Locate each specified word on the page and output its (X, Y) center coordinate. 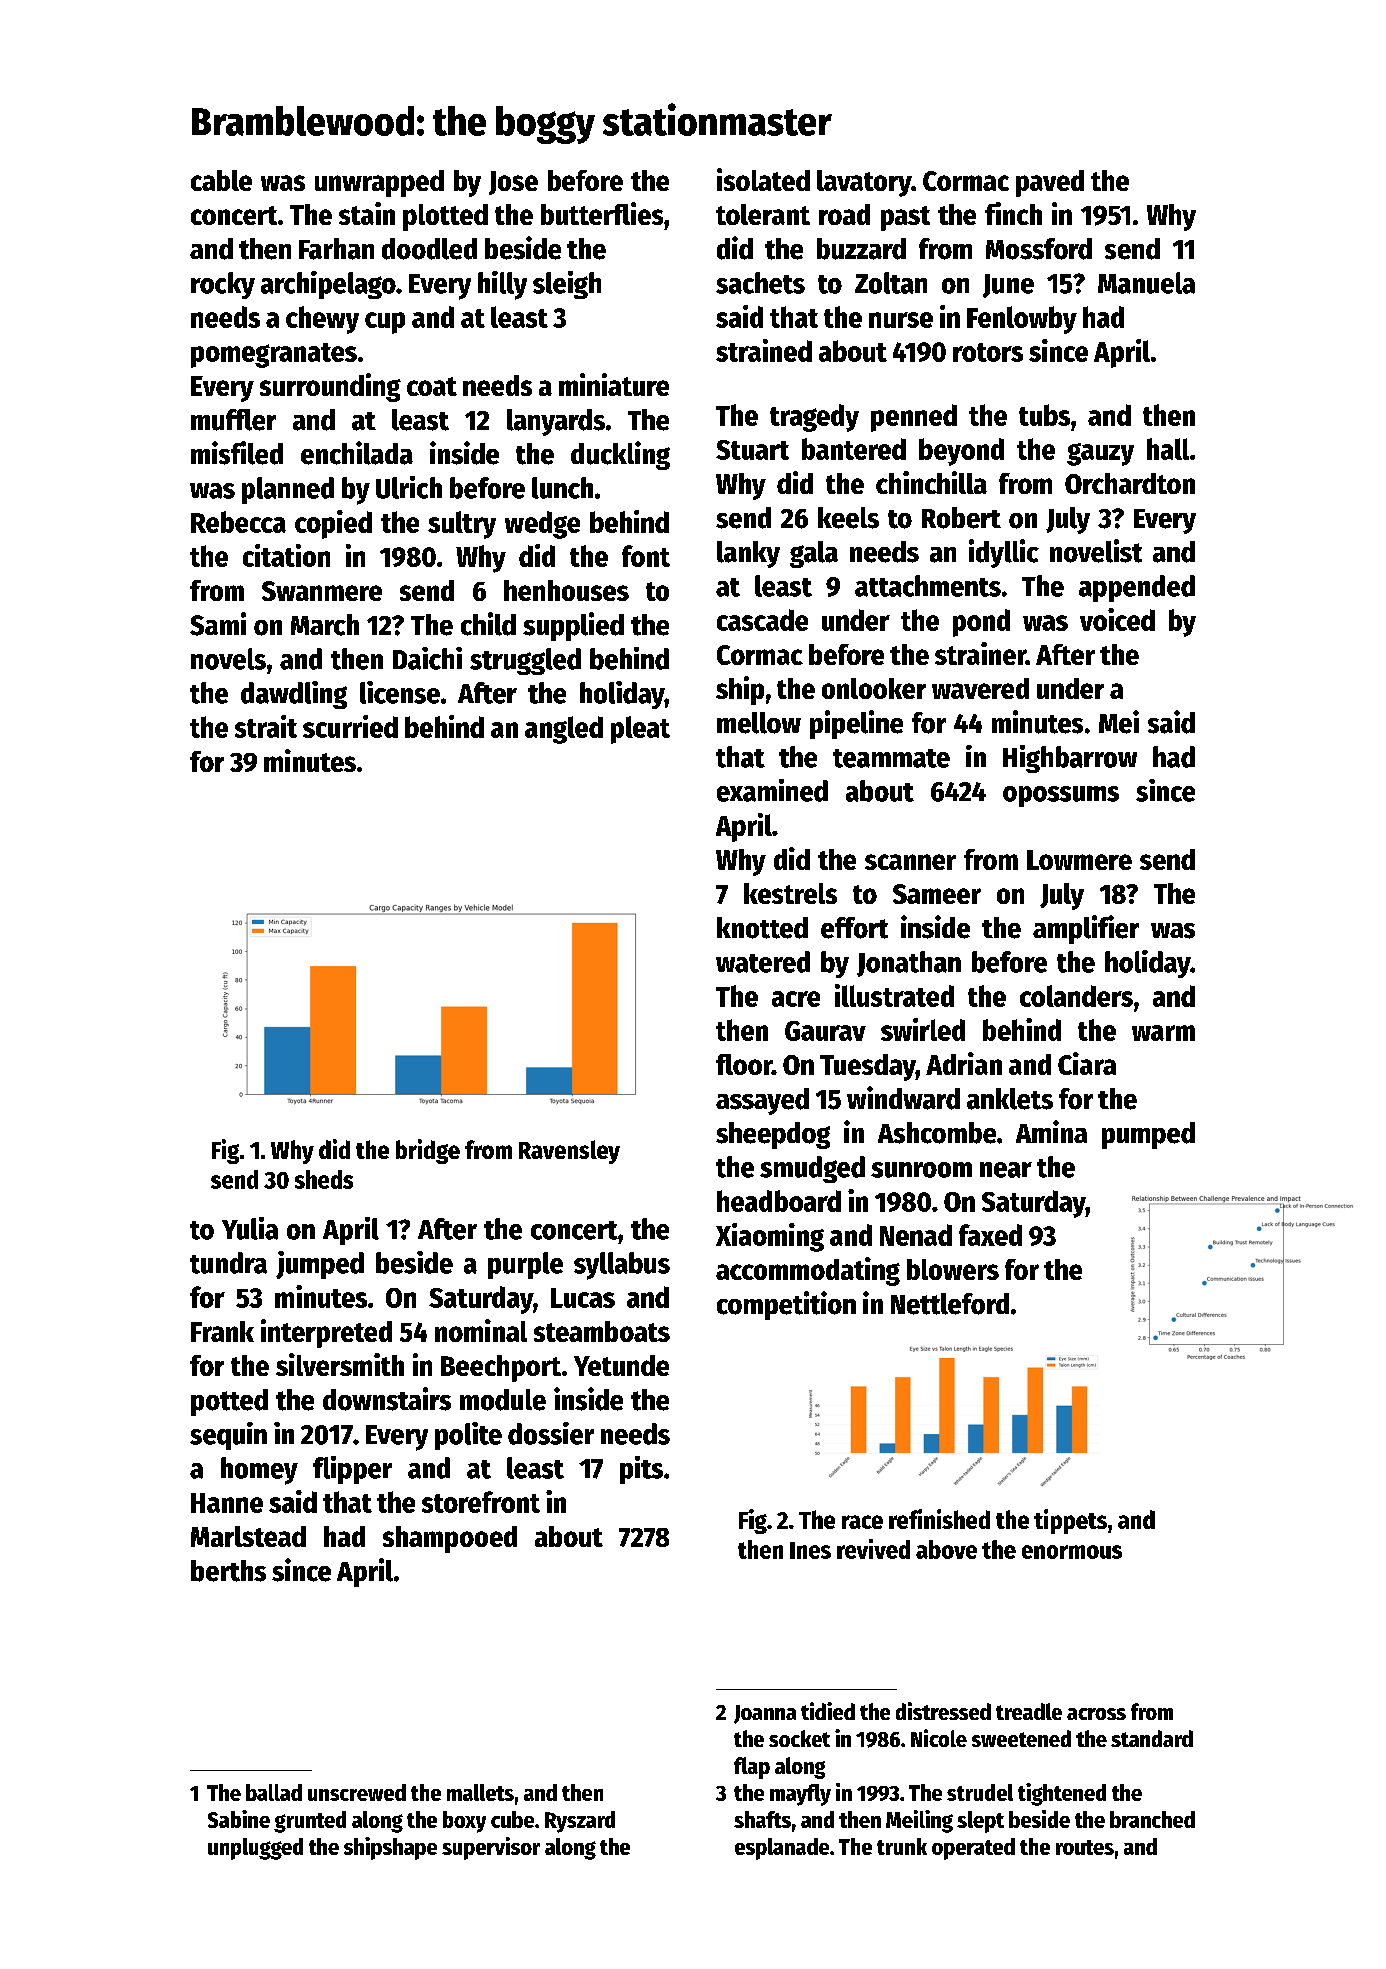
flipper (352, 1470)
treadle (1029, 1711)
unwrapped (379, 183)
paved (1050, 183)
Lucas (583, 1298)
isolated (763, 179)
